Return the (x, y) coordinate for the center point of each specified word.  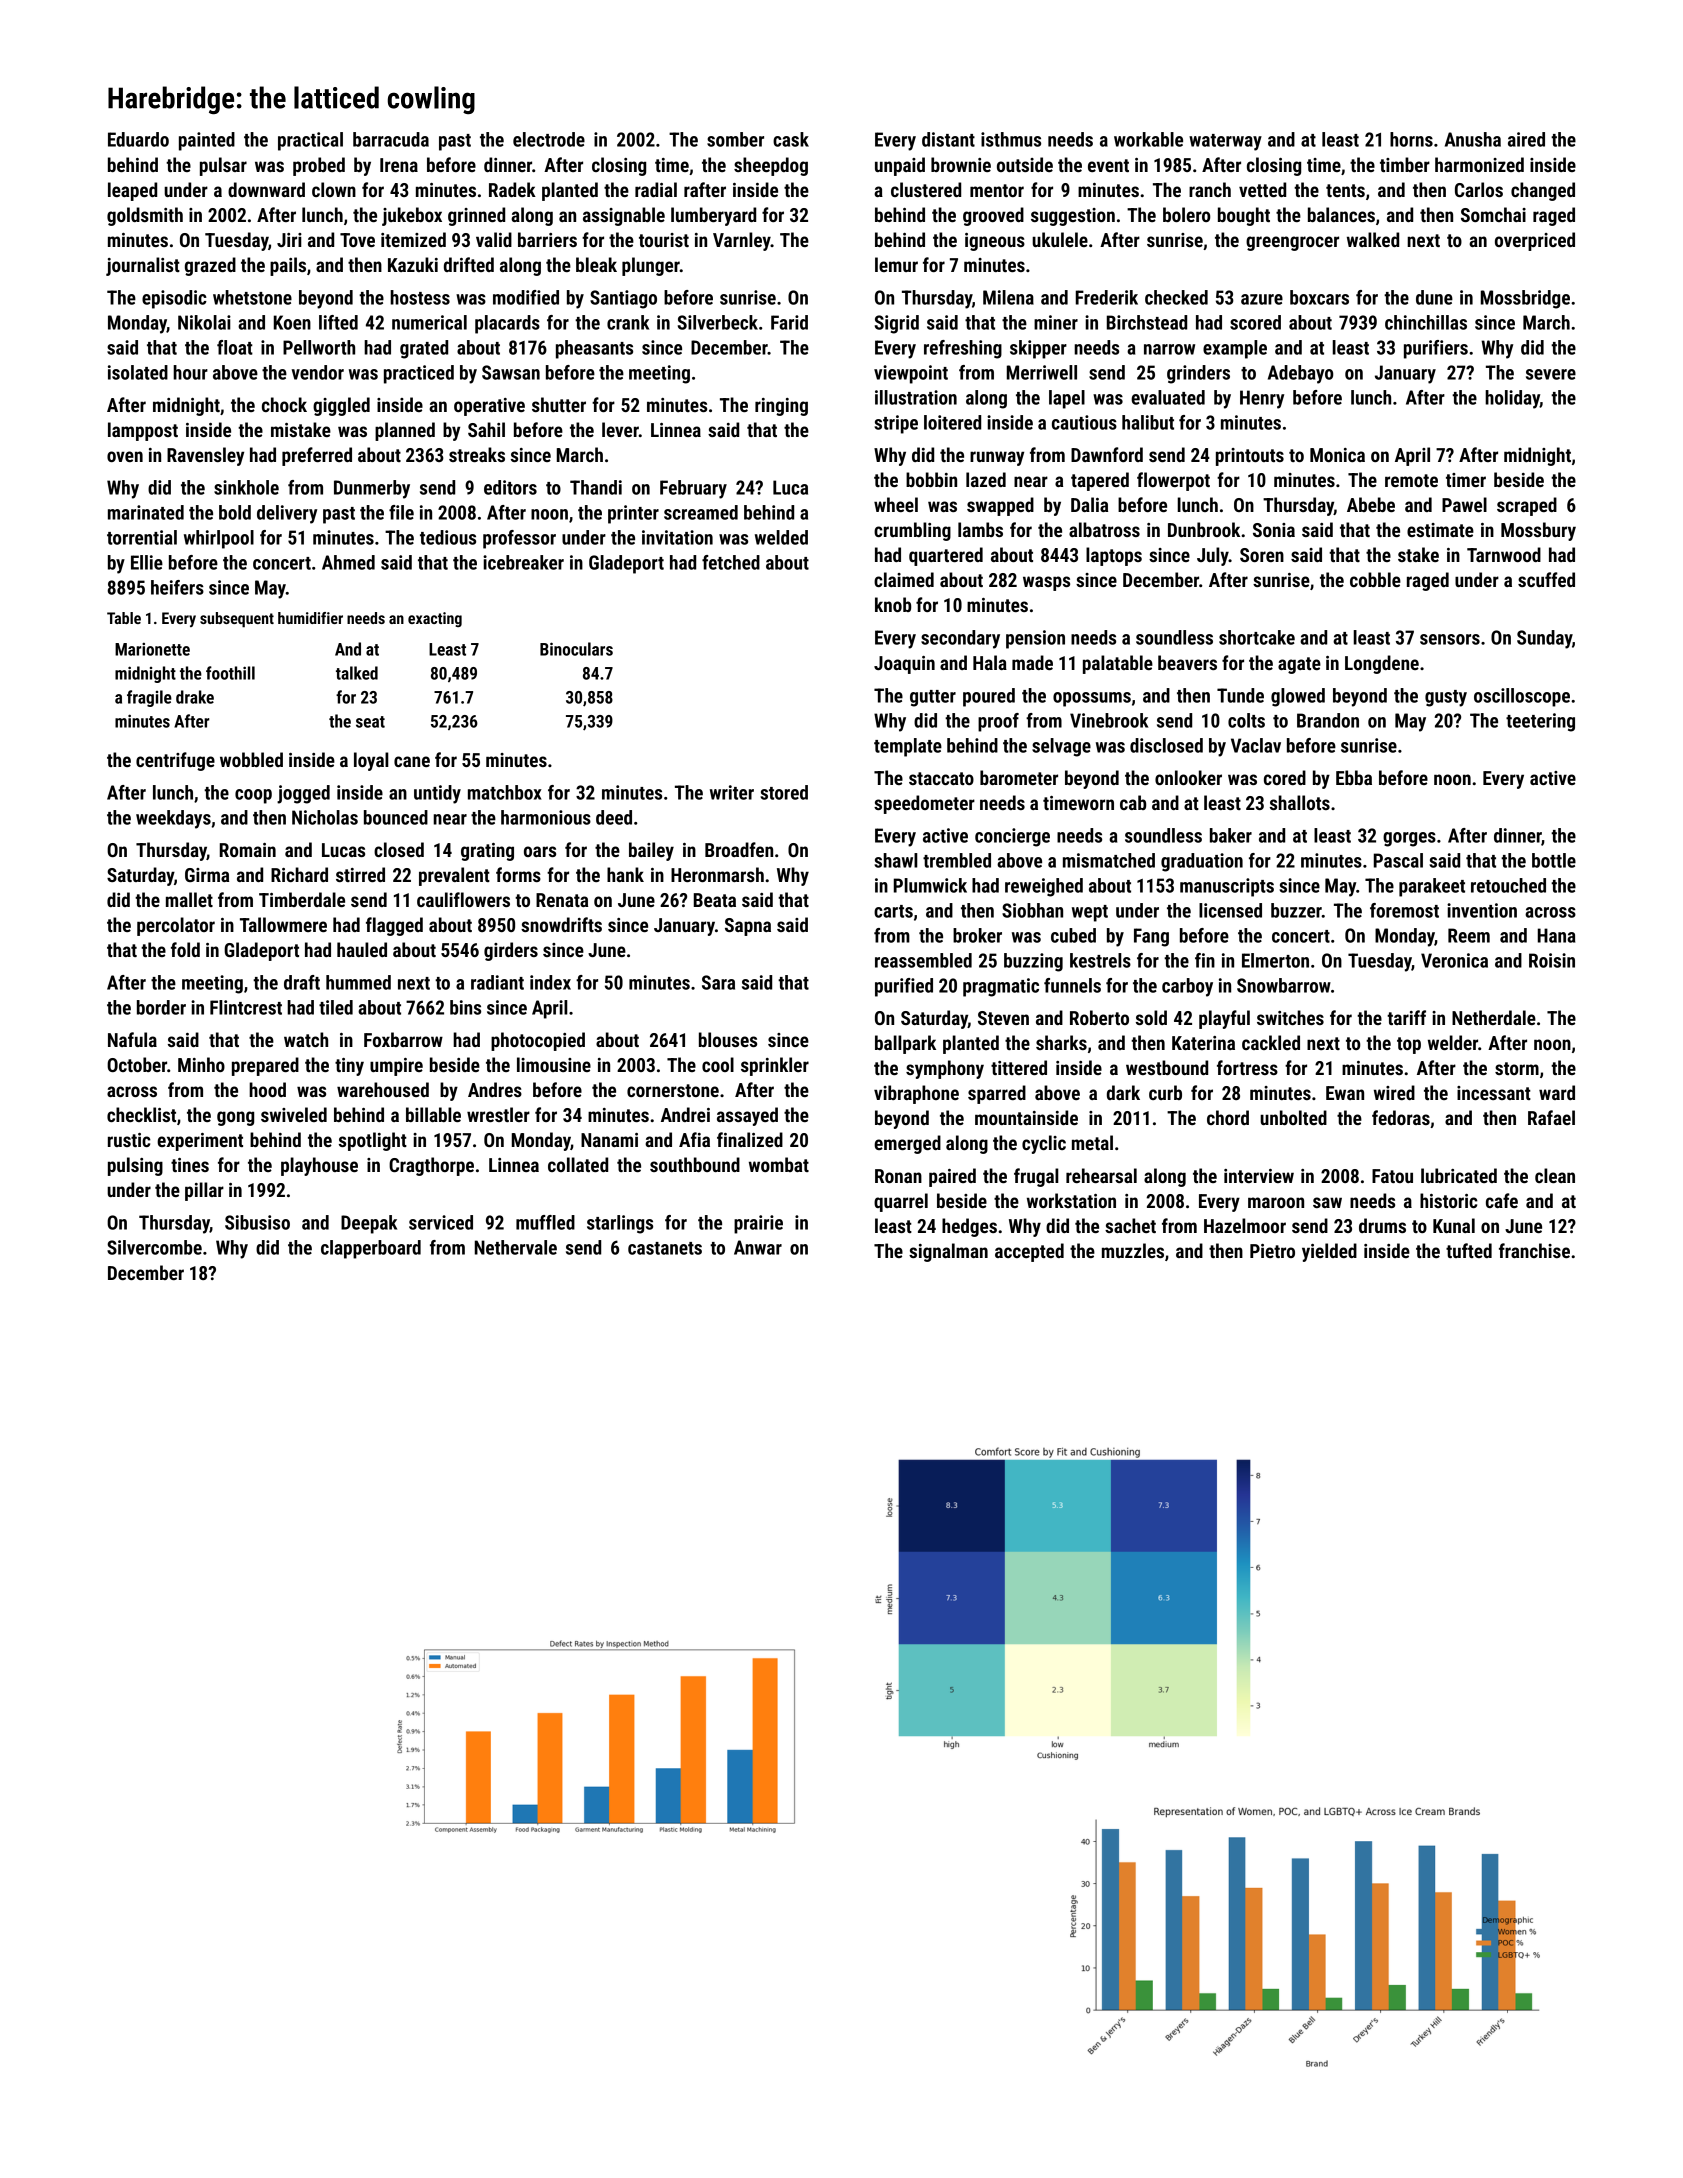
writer (732, 792)
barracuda (391, 139)
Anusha (1473, 139)
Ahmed (348, 562)
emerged (907, 1144)
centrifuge (175, 761)
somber (735, 139)
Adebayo (1300, 374)
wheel (896, 504)
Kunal (1454, 1225)
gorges (1409, 839)
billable (433, 1114)
